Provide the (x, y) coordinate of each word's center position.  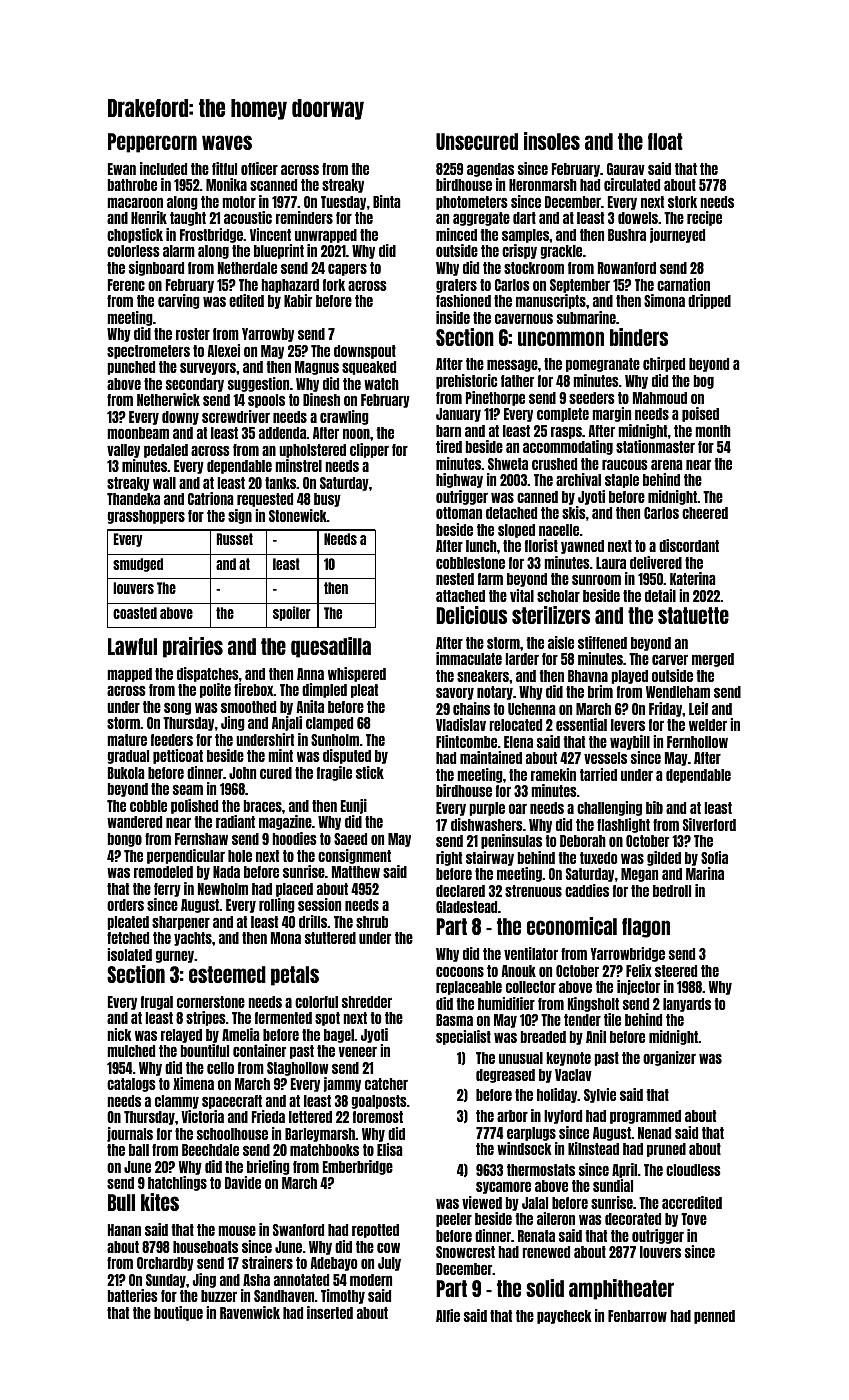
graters (456, 286)
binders (639, 337)
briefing (268, 1167)
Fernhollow (697, 742)
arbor (512, 1116)
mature (127, 740)
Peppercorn (152, 143)
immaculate (469, 658)
